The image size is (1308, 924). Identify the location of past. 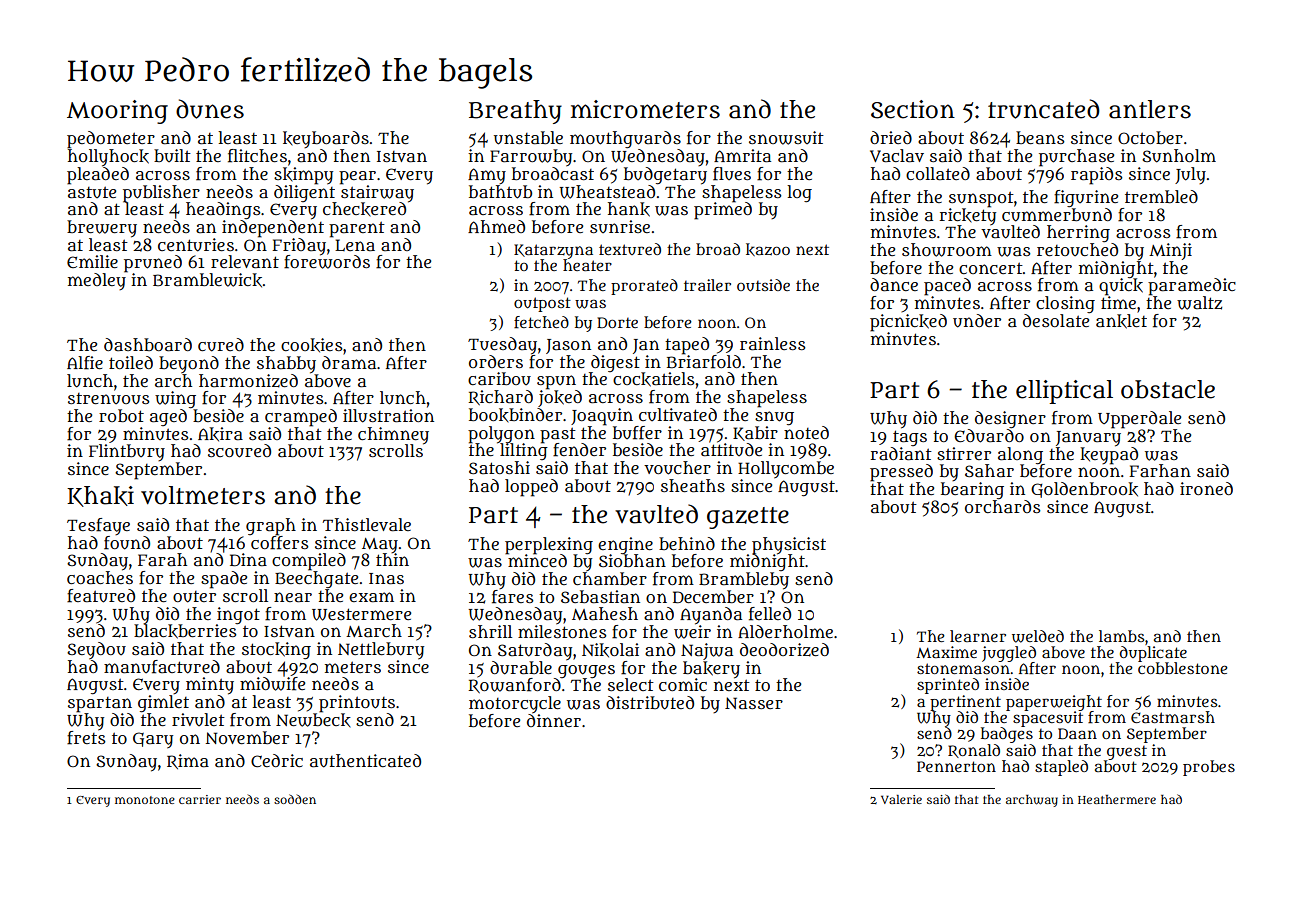
(558, 435).
